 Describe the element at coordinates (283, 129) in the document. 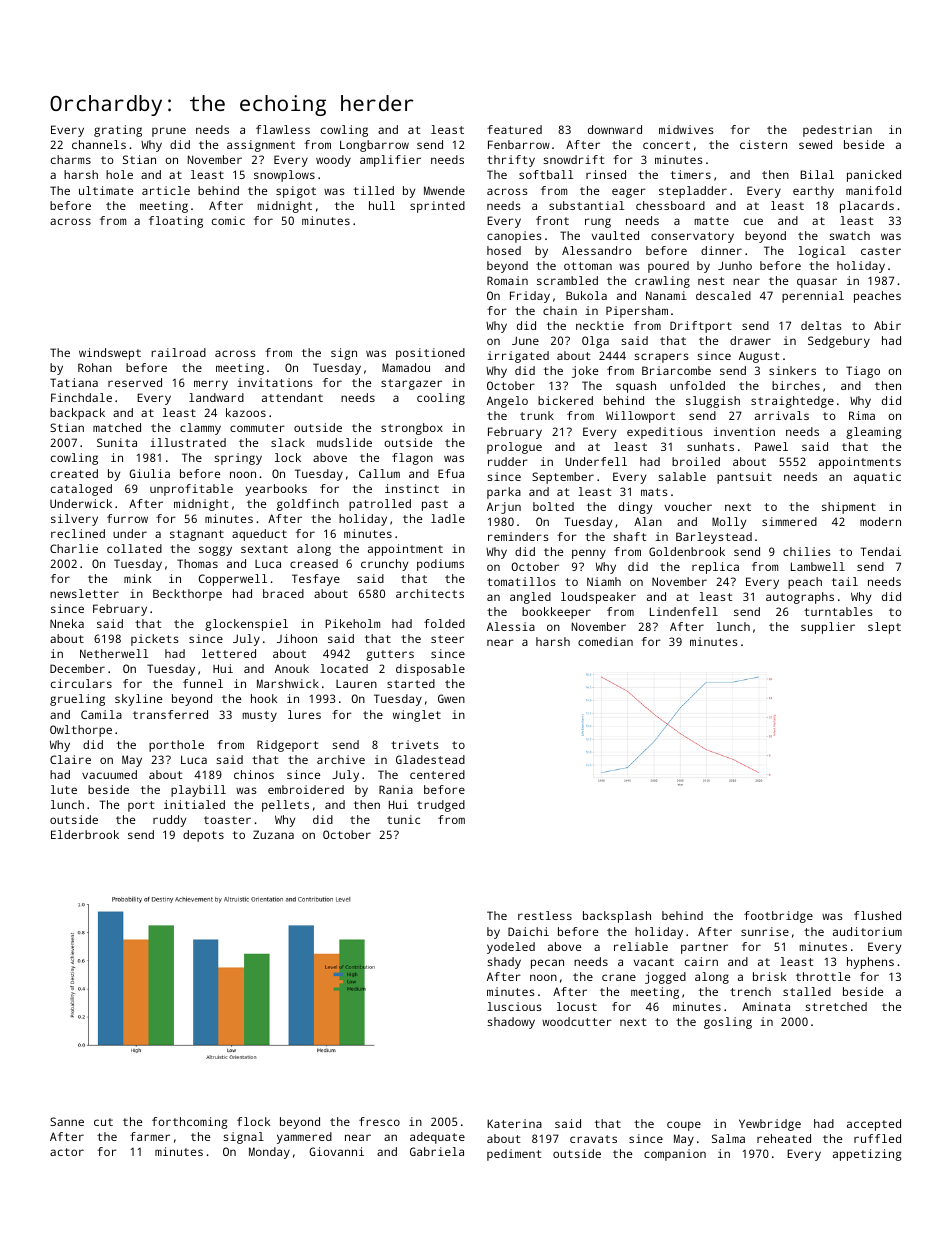

I see `flawless` at that location.
